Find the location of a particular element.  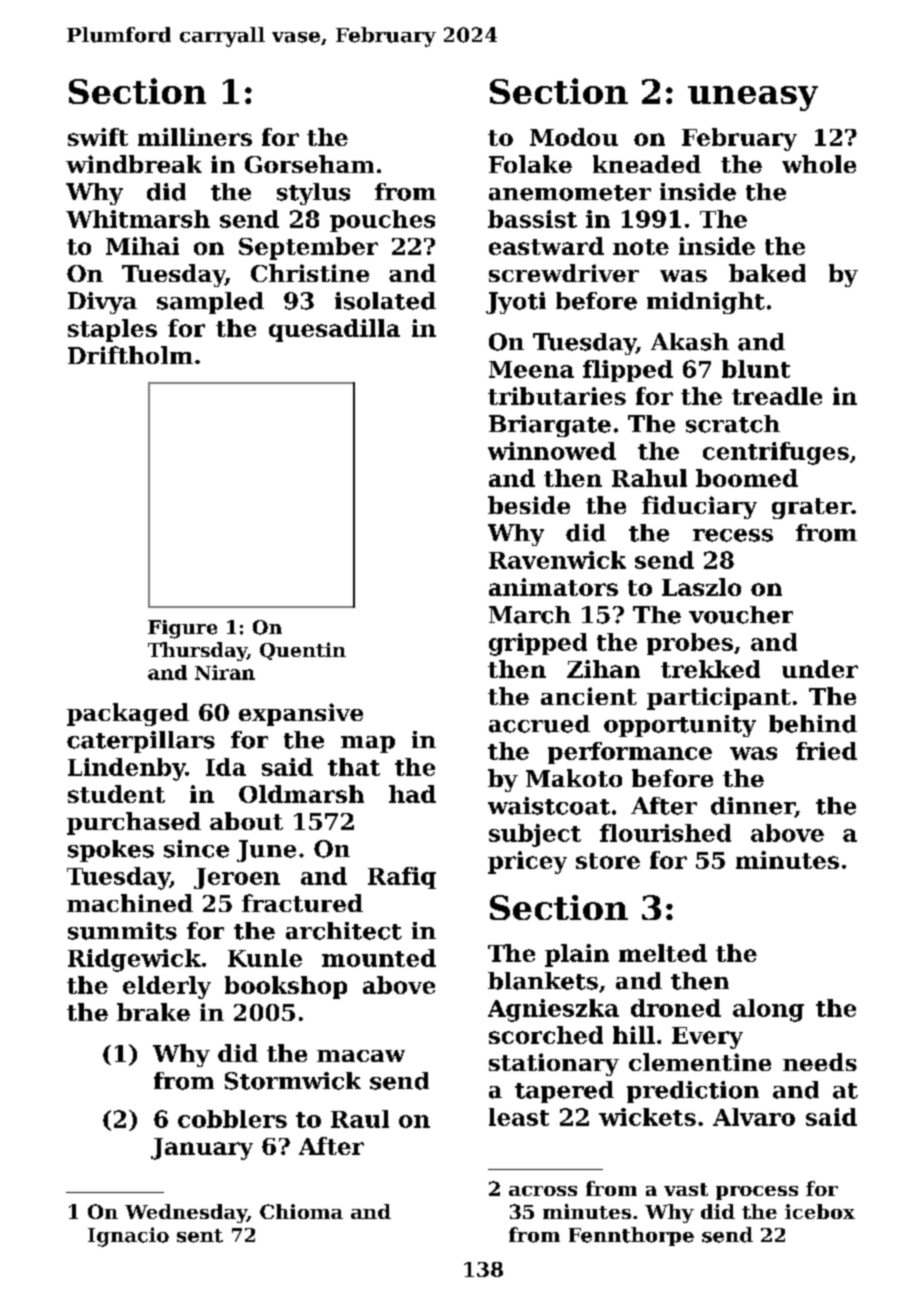

Gorseham is located at coordinates (309, 164).
